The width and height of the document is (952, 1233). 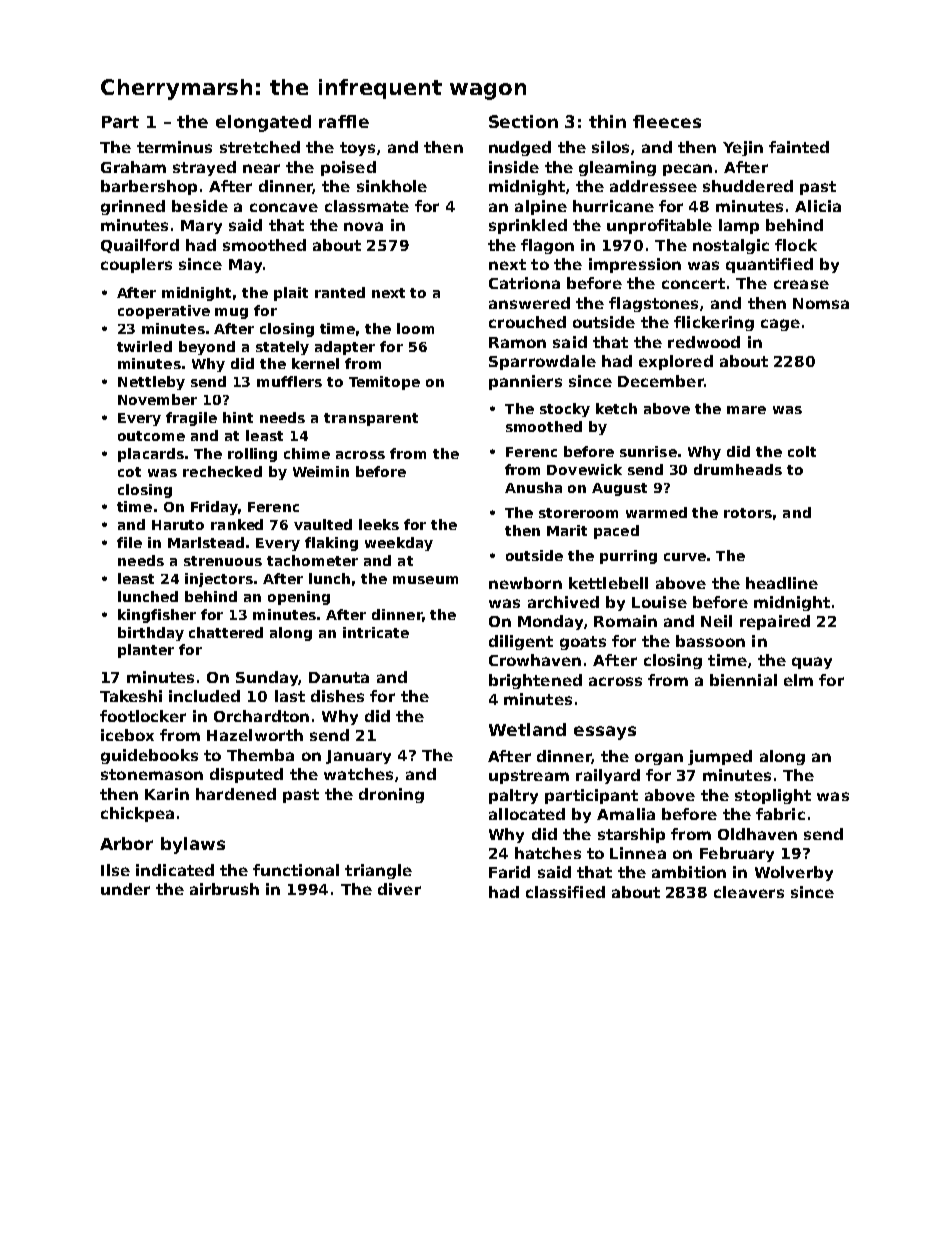 What do you see at coordinates (146, 651) in the document?
I see `planter` at bounding box center [146, 651].
